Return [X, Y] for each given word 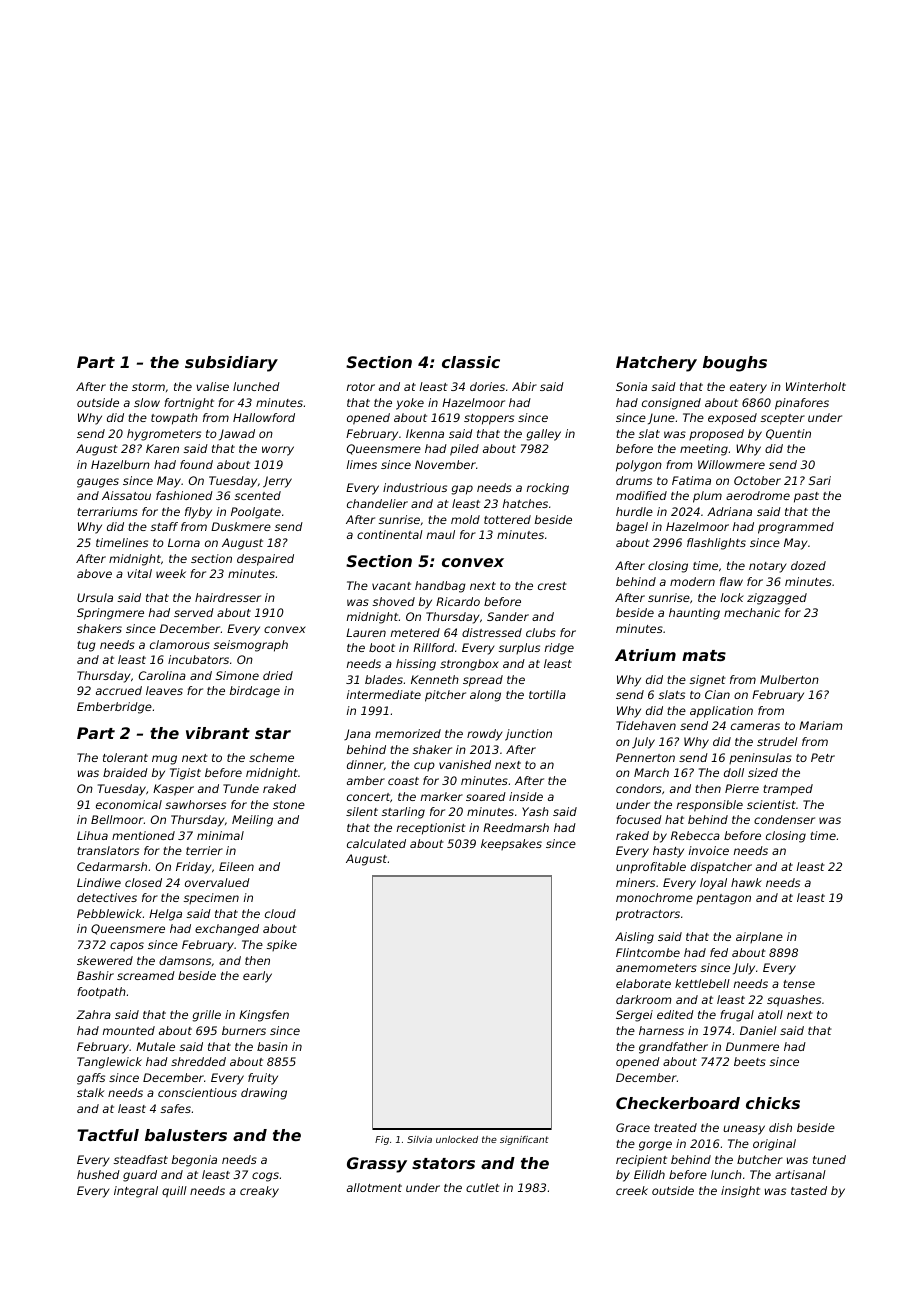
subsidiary [231, 364]
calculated [376, 843]
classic [471, 362]
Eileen [236, 866]
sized [763, 772]
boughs [735, 364]
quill [174, 1192]
